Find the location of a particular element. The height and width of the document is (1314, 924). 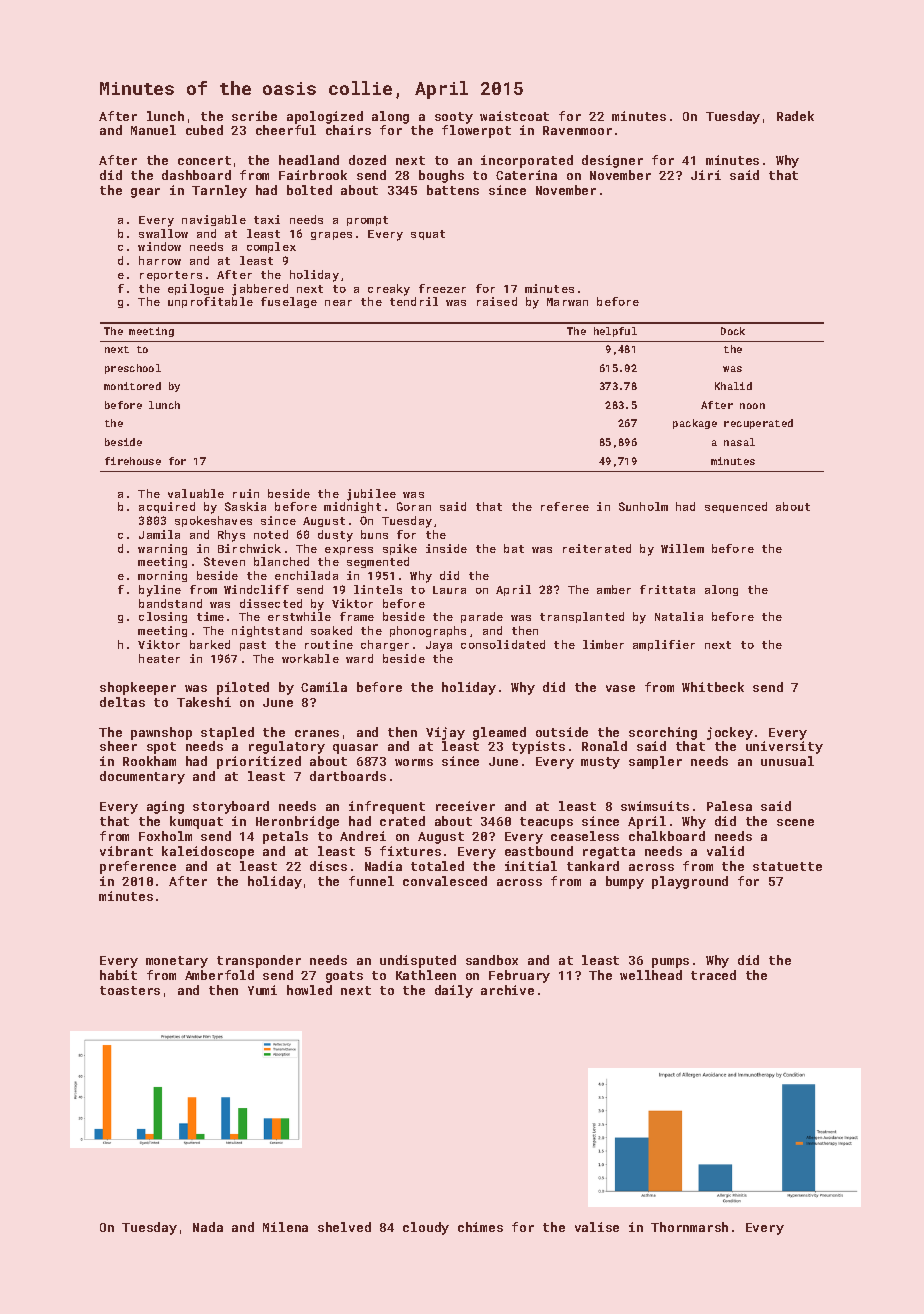

spike is located at coordinates (400, 549).
